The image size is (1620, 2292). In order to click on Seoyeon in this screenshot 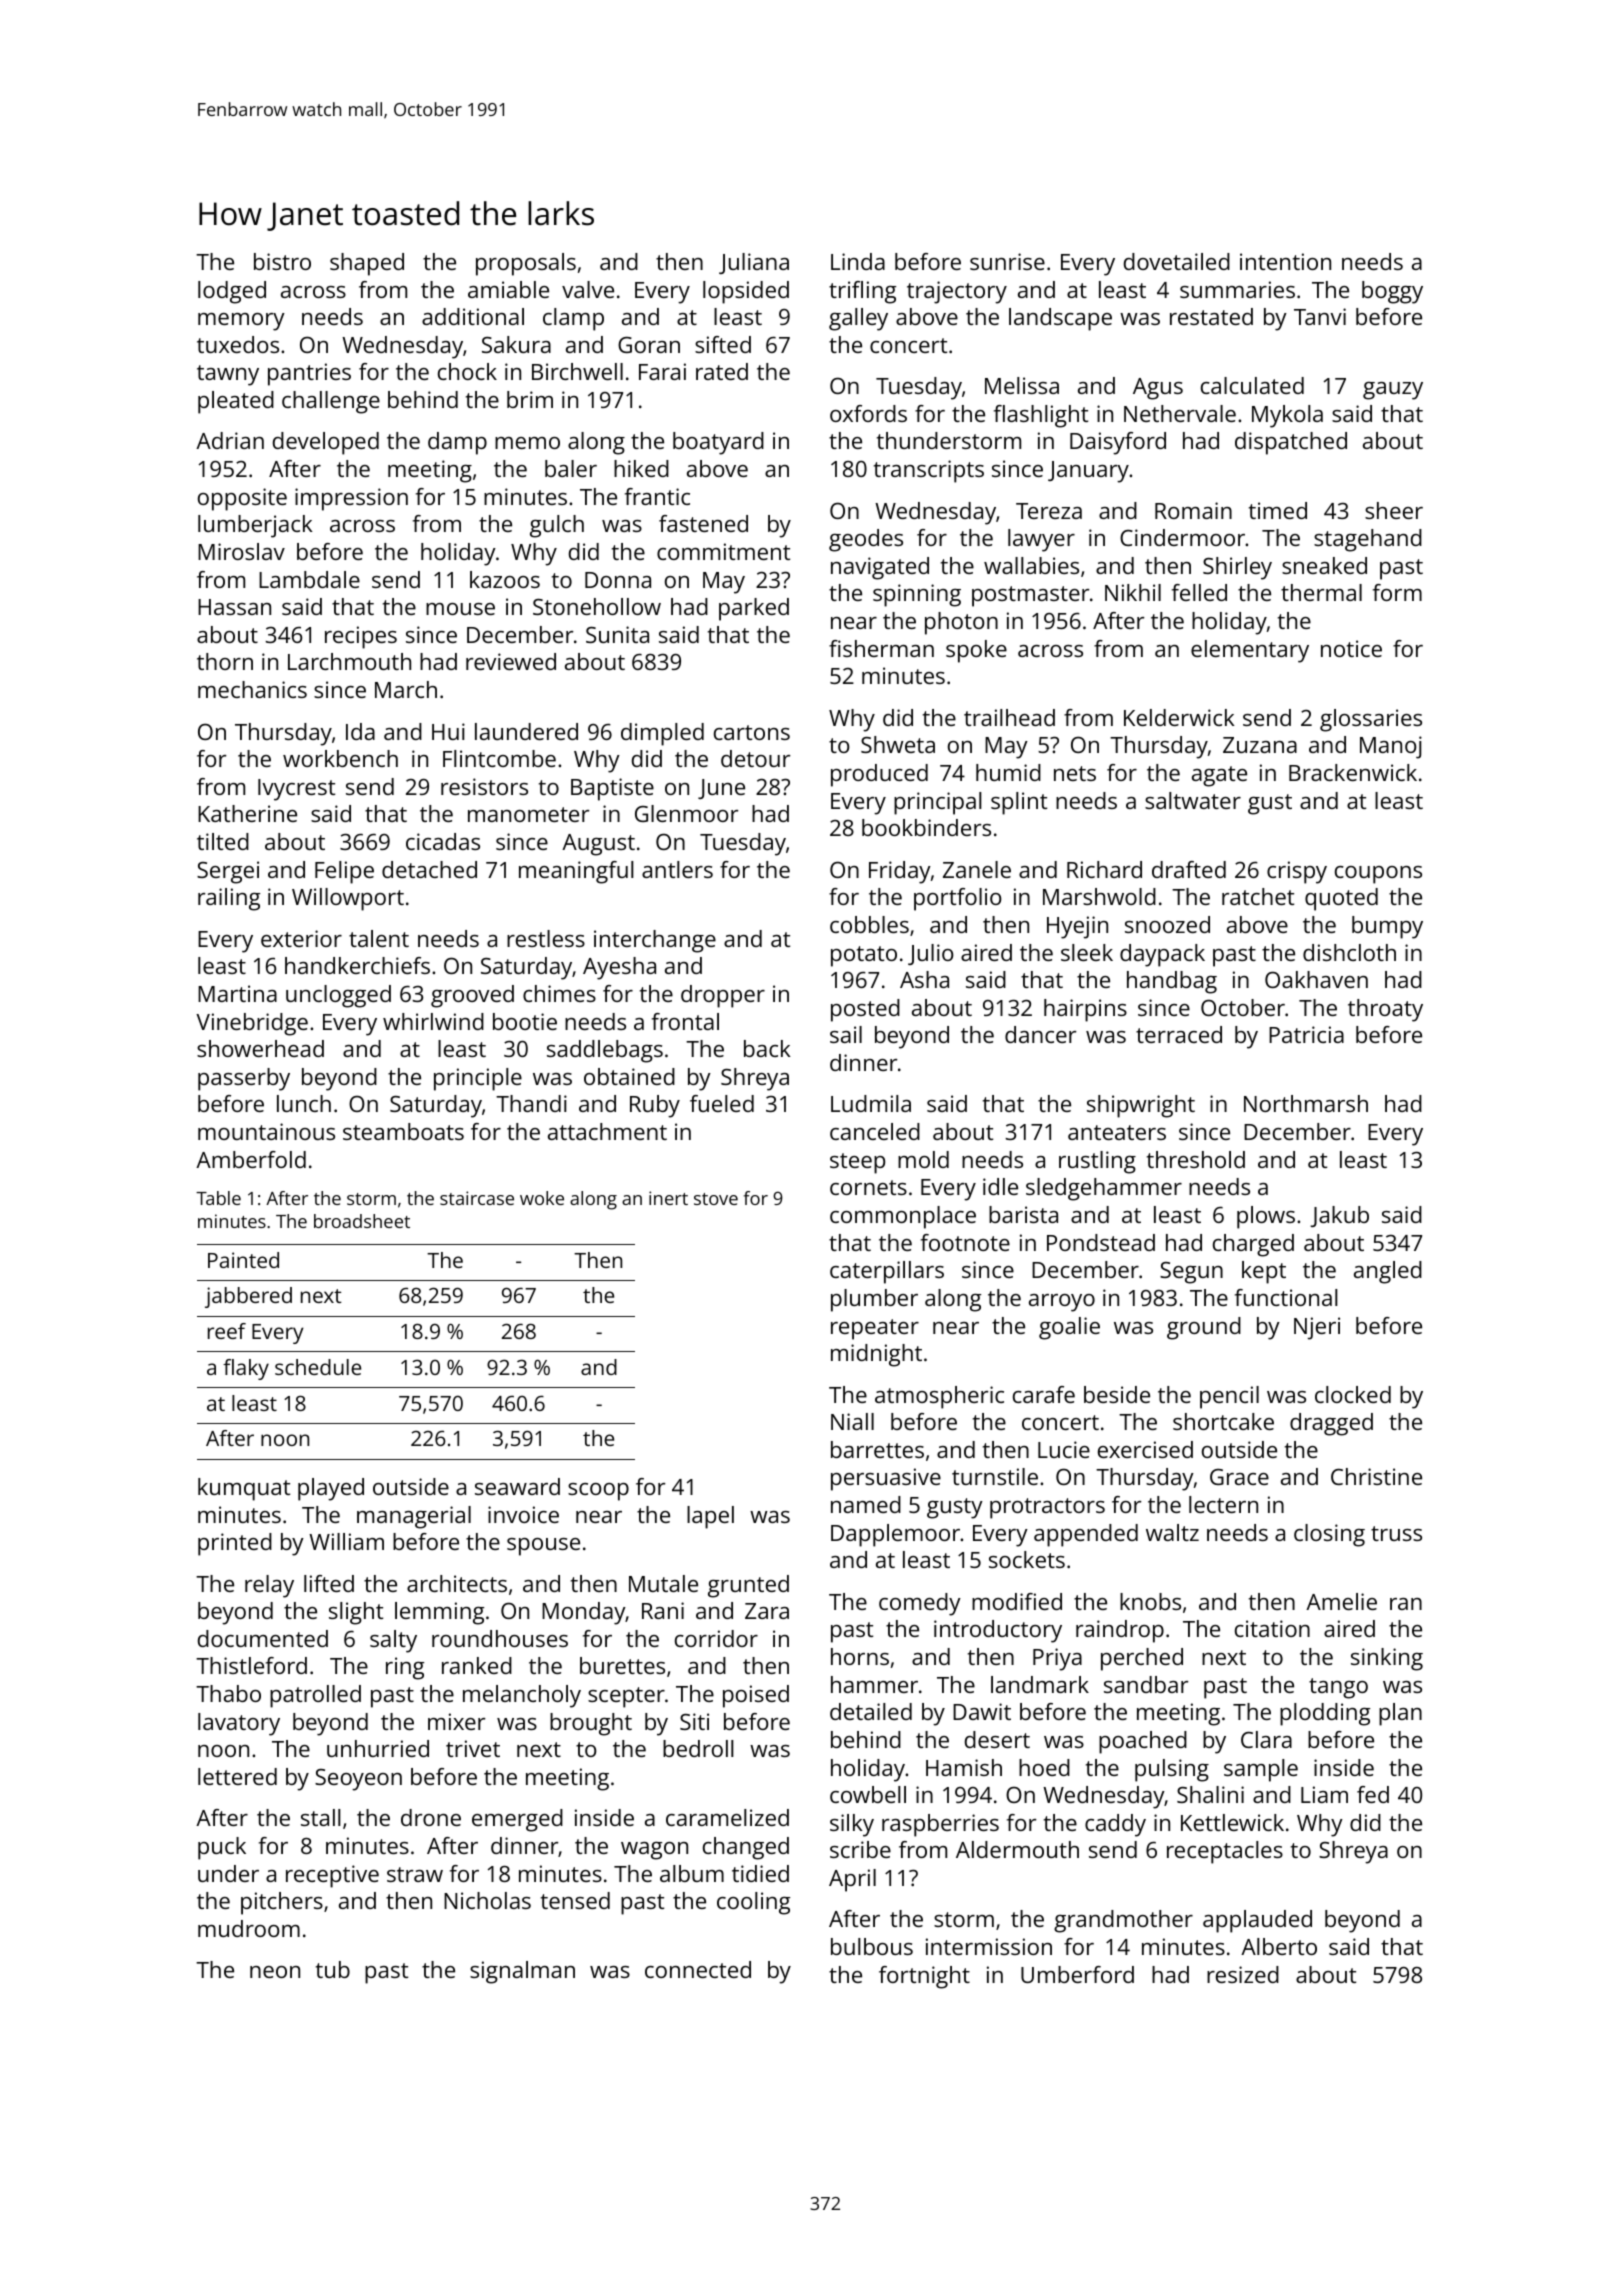, I will do `click(358, 1780)`.
